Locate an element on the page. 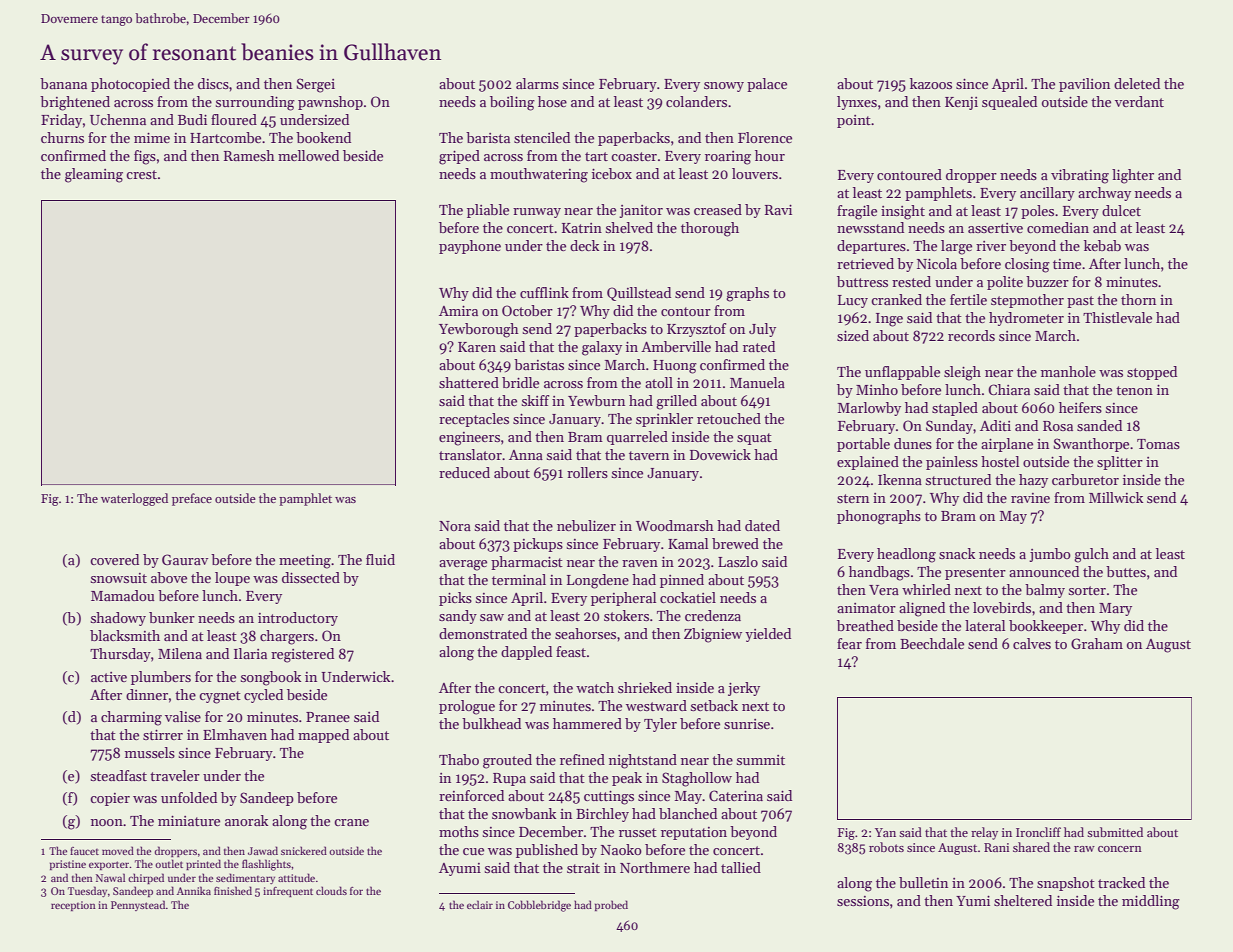 The height and width of the document is (952, 1233). discs is located at coordinates (213, 83).
